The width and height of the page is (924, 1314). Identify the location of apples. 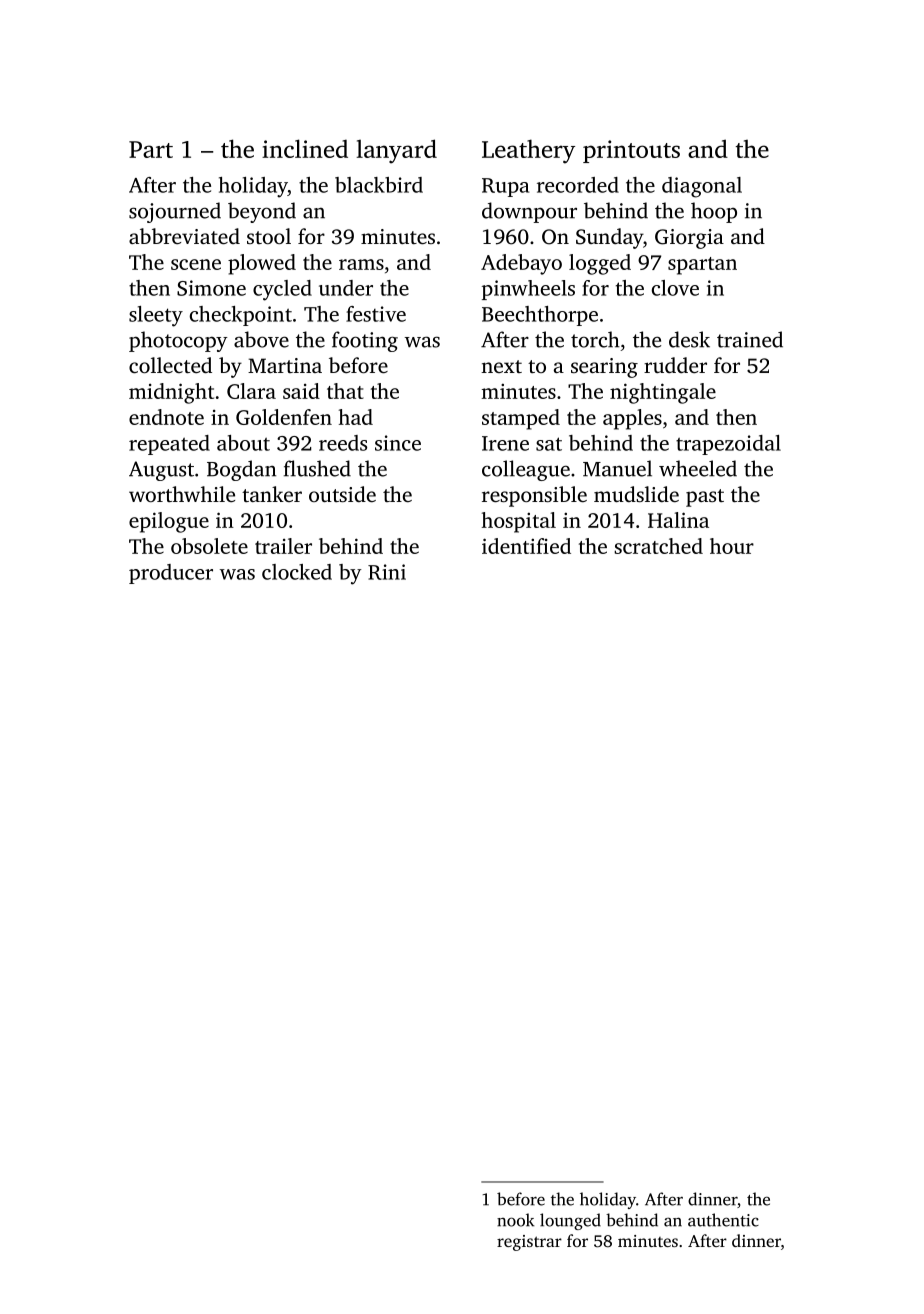
(632, 419).
